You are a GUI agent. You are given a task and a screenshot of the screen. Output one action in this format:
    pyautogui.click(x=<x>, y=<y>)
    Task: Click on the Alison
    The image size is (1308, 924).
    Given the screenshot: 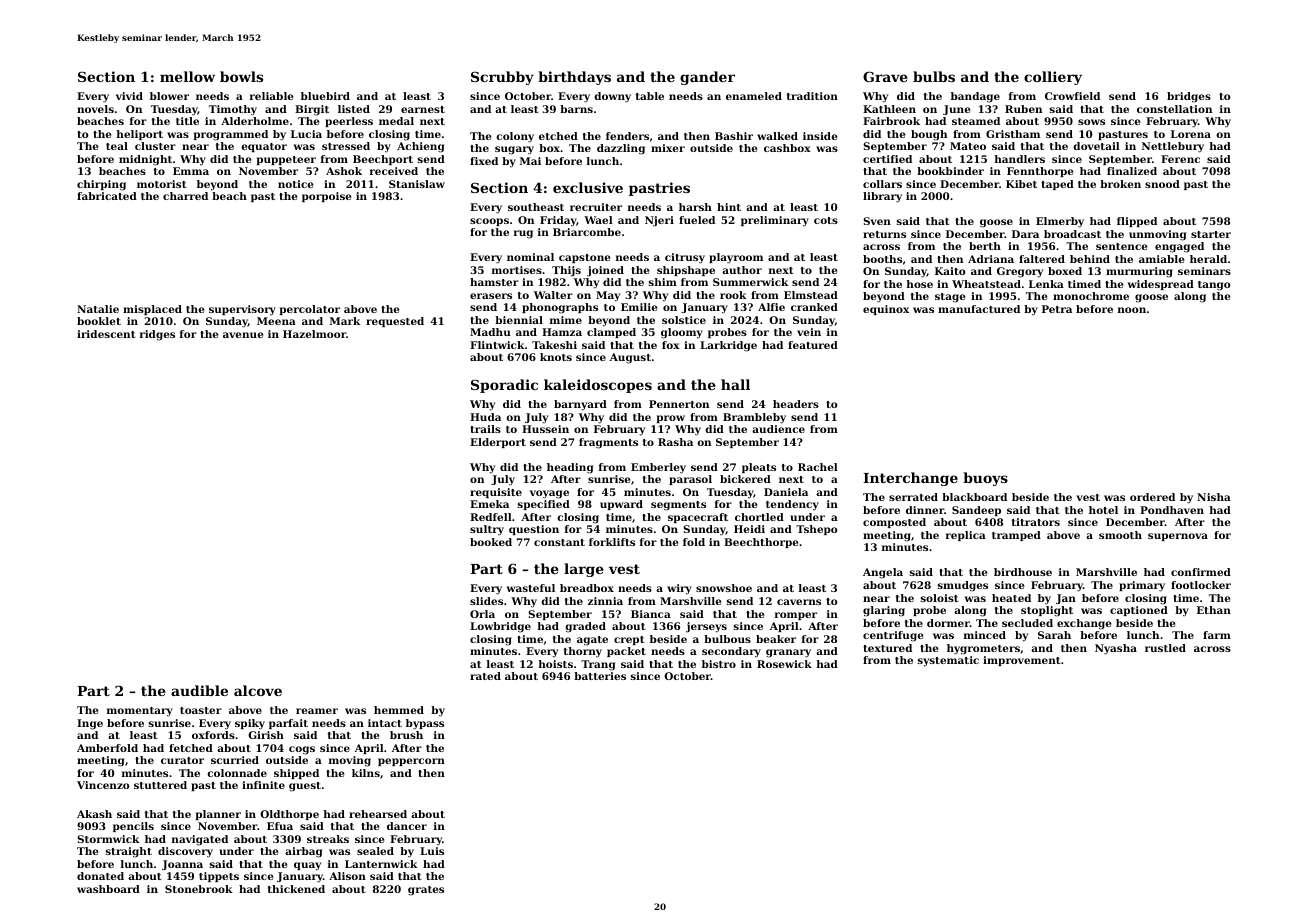 What is the action you would take?
    pyautogui.click(x=347, y=876)
